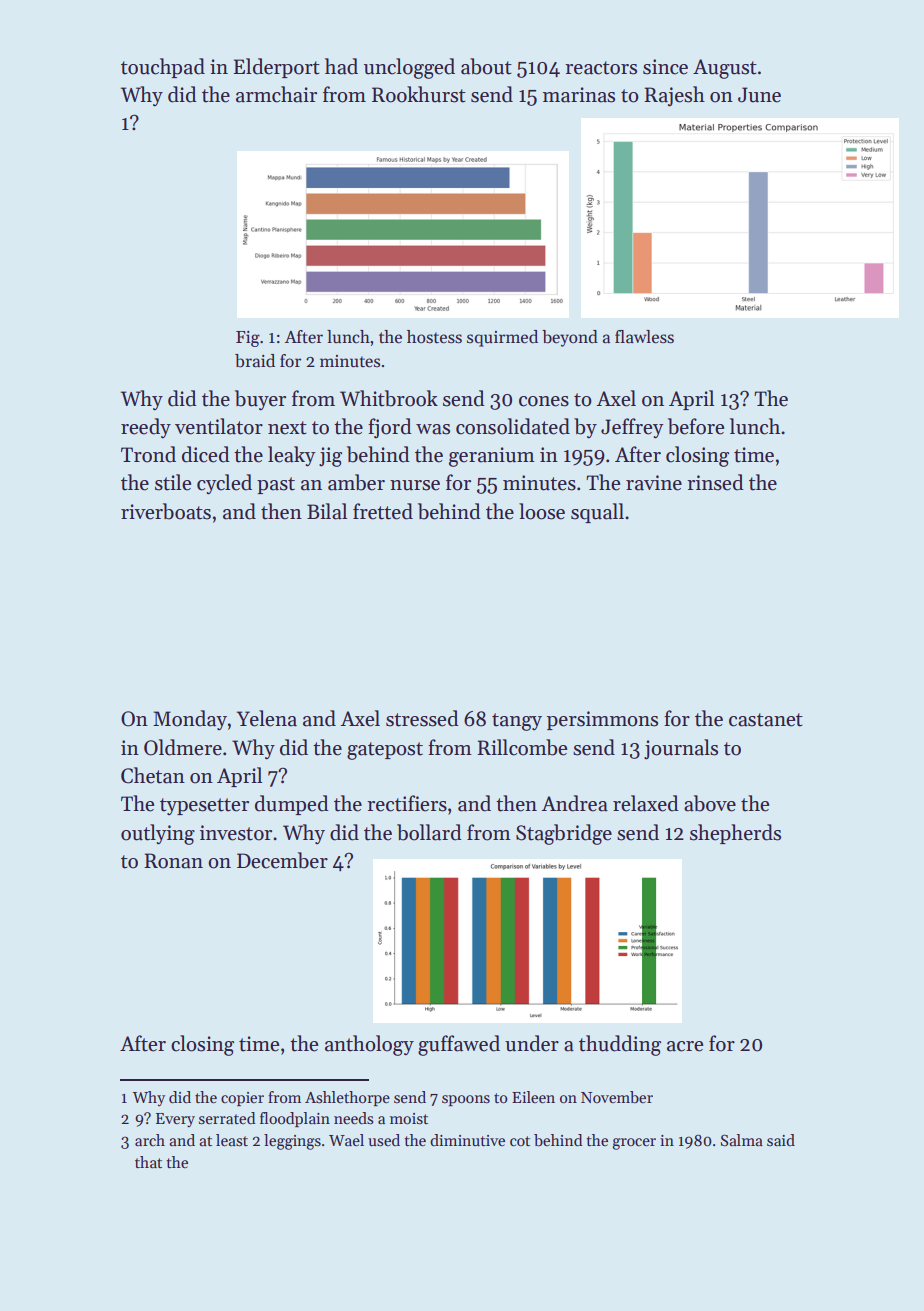 This image has height=1311, width=924. I want to click on loose, so click(542, 511).
